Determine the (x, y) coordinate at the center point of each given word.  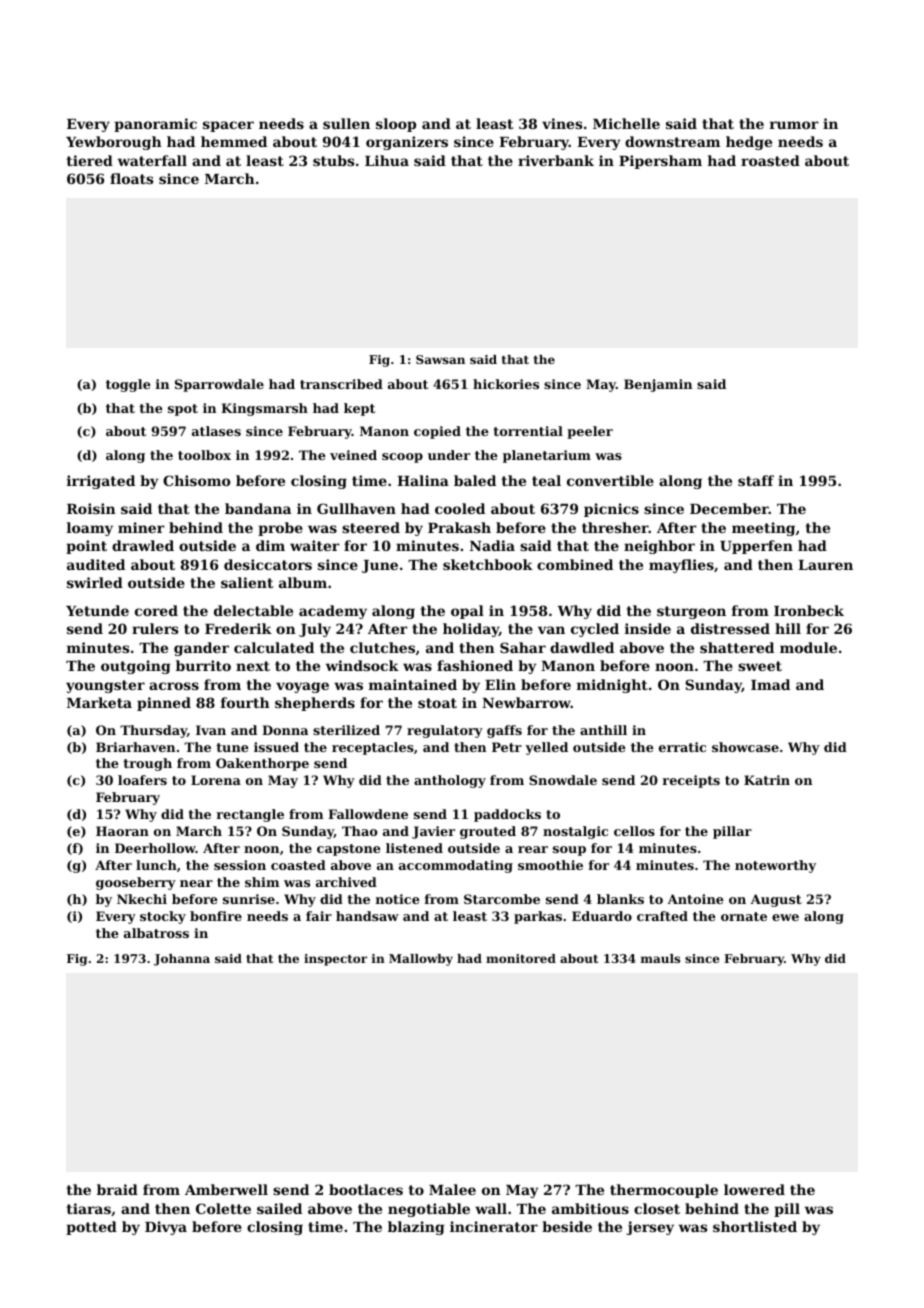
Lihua (387, 160)
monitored (521, 958)
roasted (770, 160)
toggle (128, 385)
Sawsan (440, 359)
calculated (274, 647)
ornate (744, 916)
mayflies (681, 566)
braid (117, 1189)
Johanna (182, 960)
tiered (90, 160)
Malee (452, 1189)
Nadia (492, 545)
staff (756, 480)
